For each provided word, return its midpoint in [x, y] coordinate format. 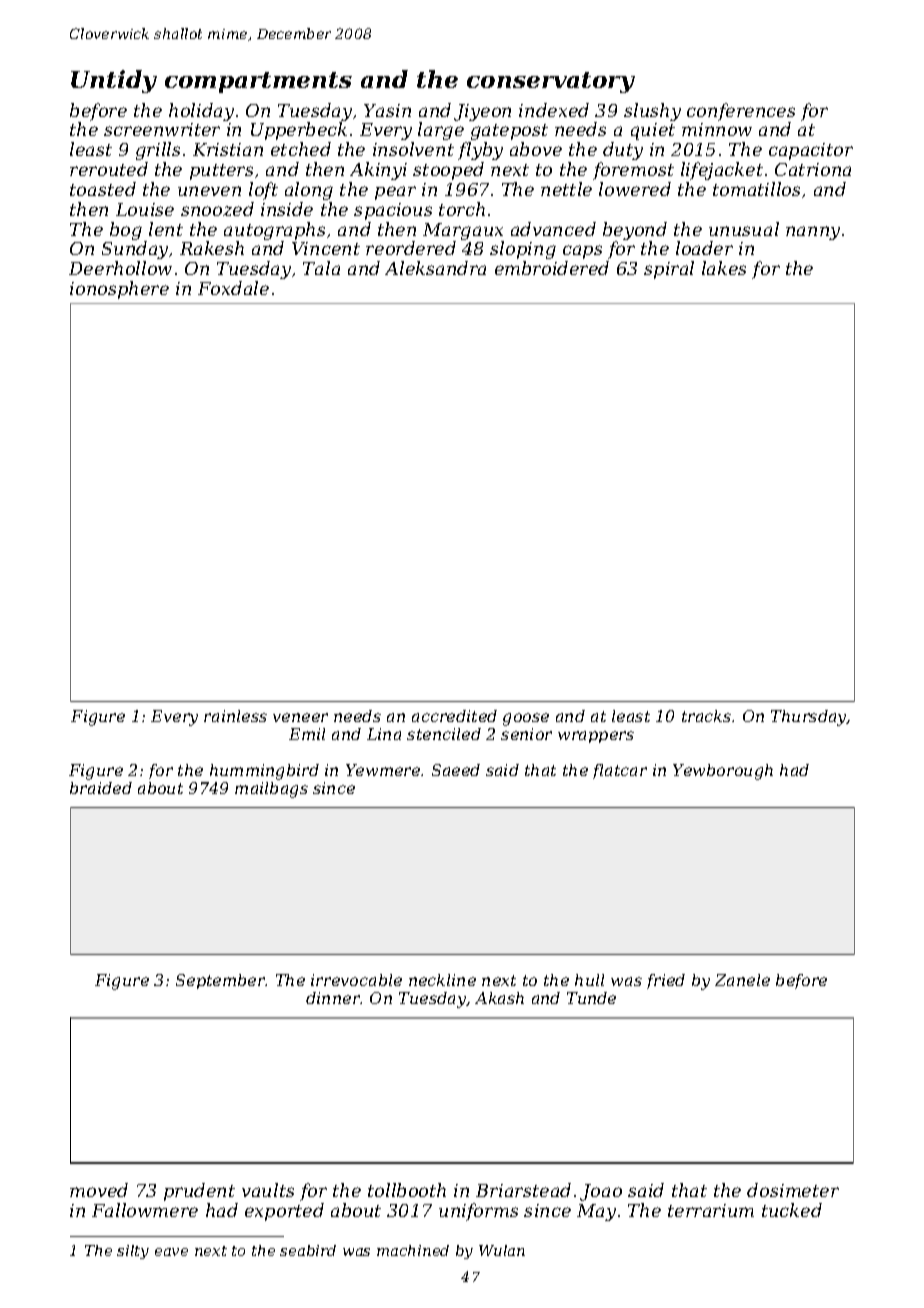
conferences [741, 112]
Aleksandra [435, 268]
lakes [724, 268]
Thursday [809, 718]
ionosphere [119, 290]
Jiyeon [482, 112]
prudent [199, 1192]
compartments [258, 82]
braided [101, 788]
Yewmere [383, 770]
